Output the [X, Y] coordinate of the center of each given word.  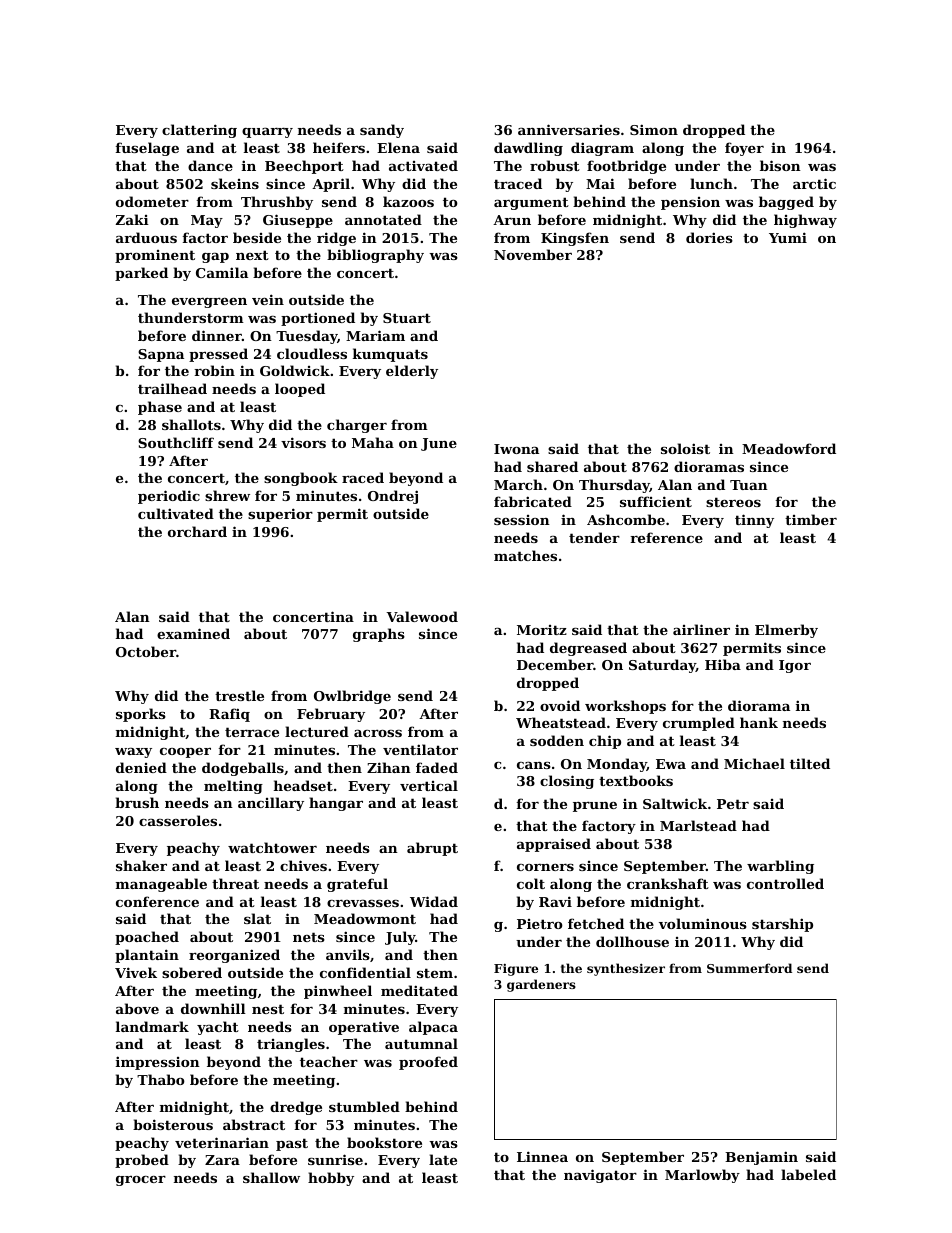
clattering [199, 131]
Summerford [749, 968]
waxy [133, 753]
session [522, 520]
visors [303, 442]
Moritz [542, 630]
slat [257, 918]
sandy [382, 131]
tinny [754, 521]
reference [666, 537]
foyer [744, 149]
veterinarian [222, 1142]
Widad [434, 901]
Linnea [542, 1156]
